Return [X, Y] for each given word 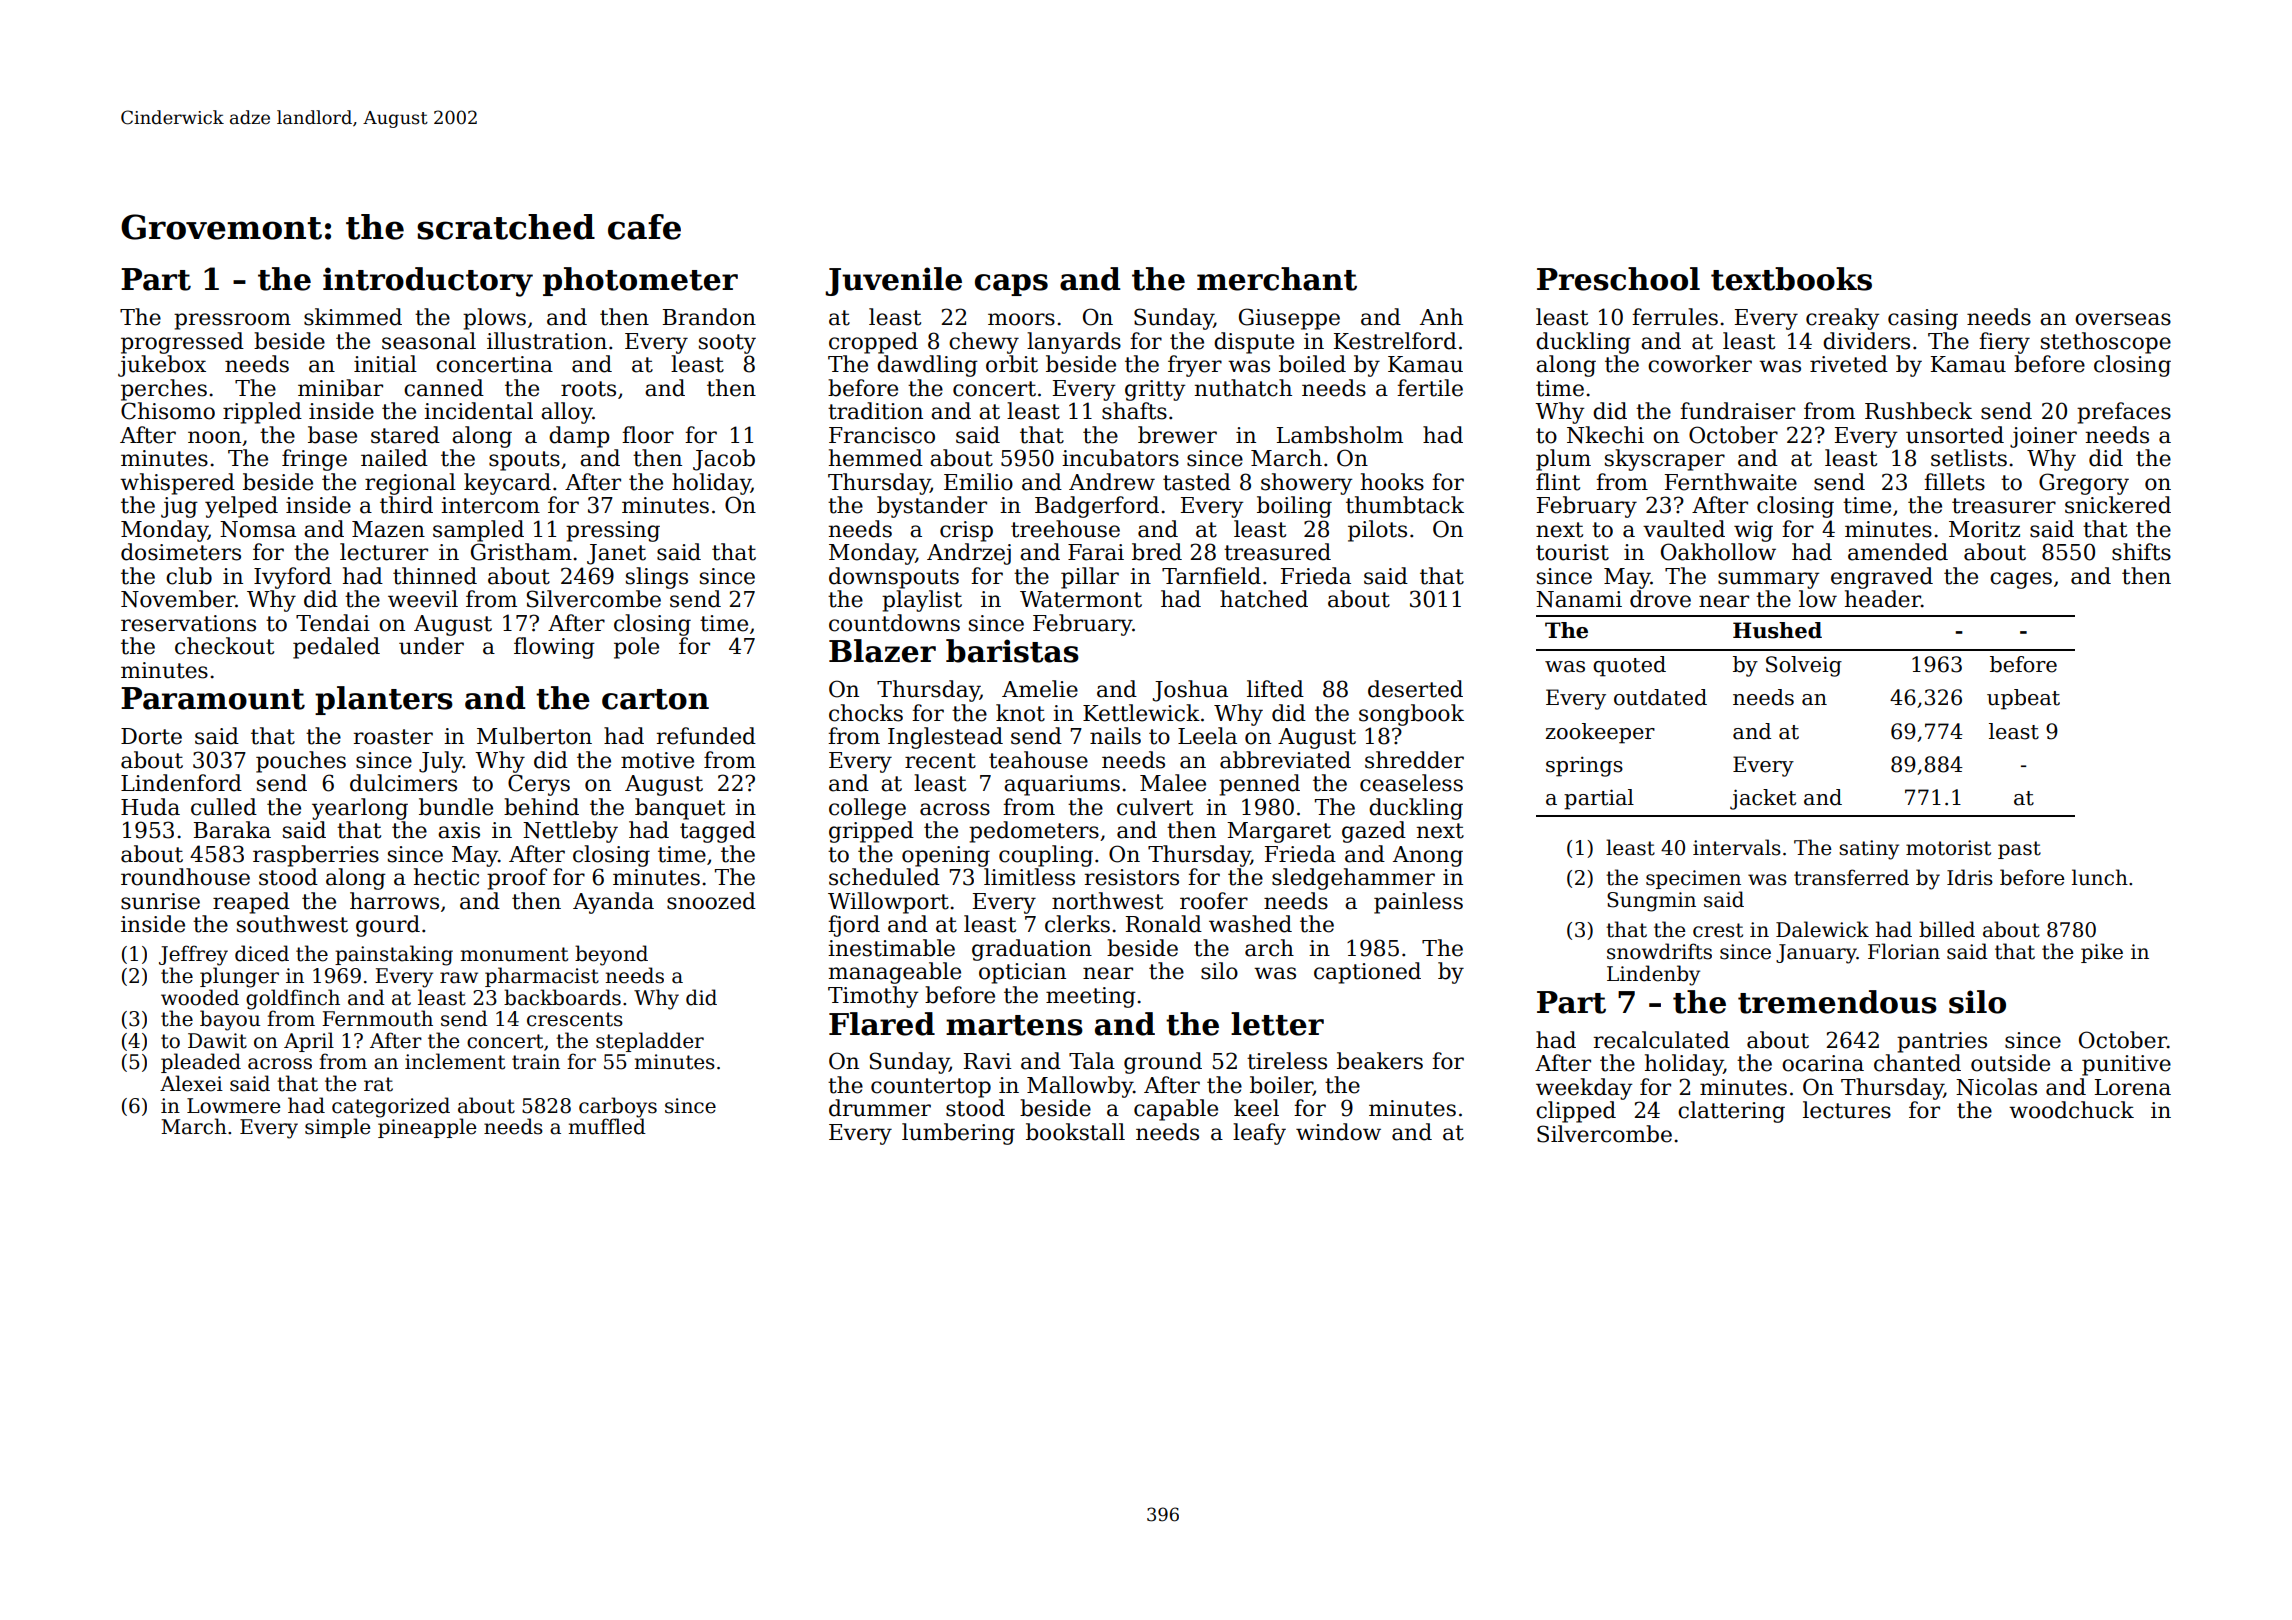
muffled [607, 1126]
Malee [1173, 783]
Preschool [1618, 279]
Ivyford [293, 578]
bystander [932, 507]
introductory [428, 282]
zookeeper [1600, 733]
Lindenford [181, 783]
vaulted [1684, 529]
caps [1011, 285]
